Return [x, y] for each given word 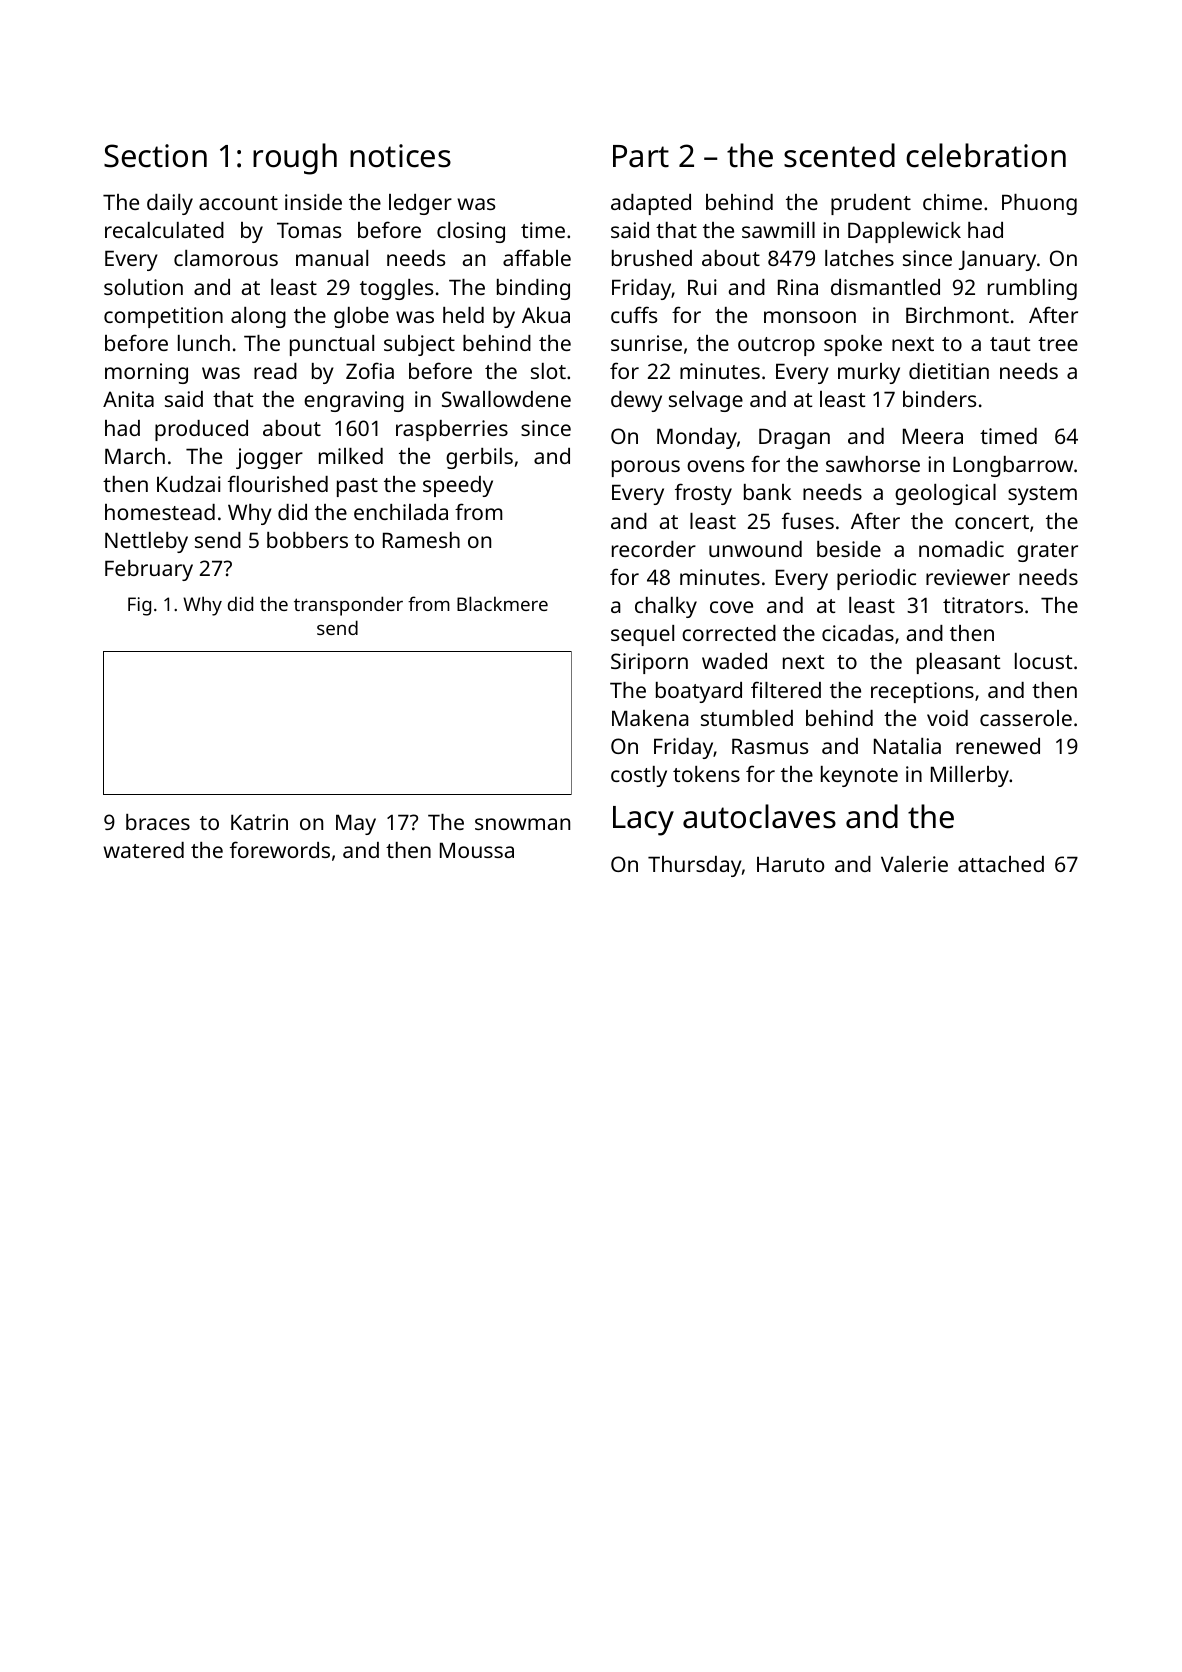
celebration [986, 155]
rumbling [1032, 289]
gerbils [479, 458]
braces [158, 822]
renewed [998, 746]
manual [332, 258]
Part [641, 156]
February [149, 570]
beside [849, 549]
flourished [278, 483]
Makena [650, 718]
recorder [654, 549]
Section [155, 156]
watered [143, 850]
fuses [808, 520]
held [463, 315]
